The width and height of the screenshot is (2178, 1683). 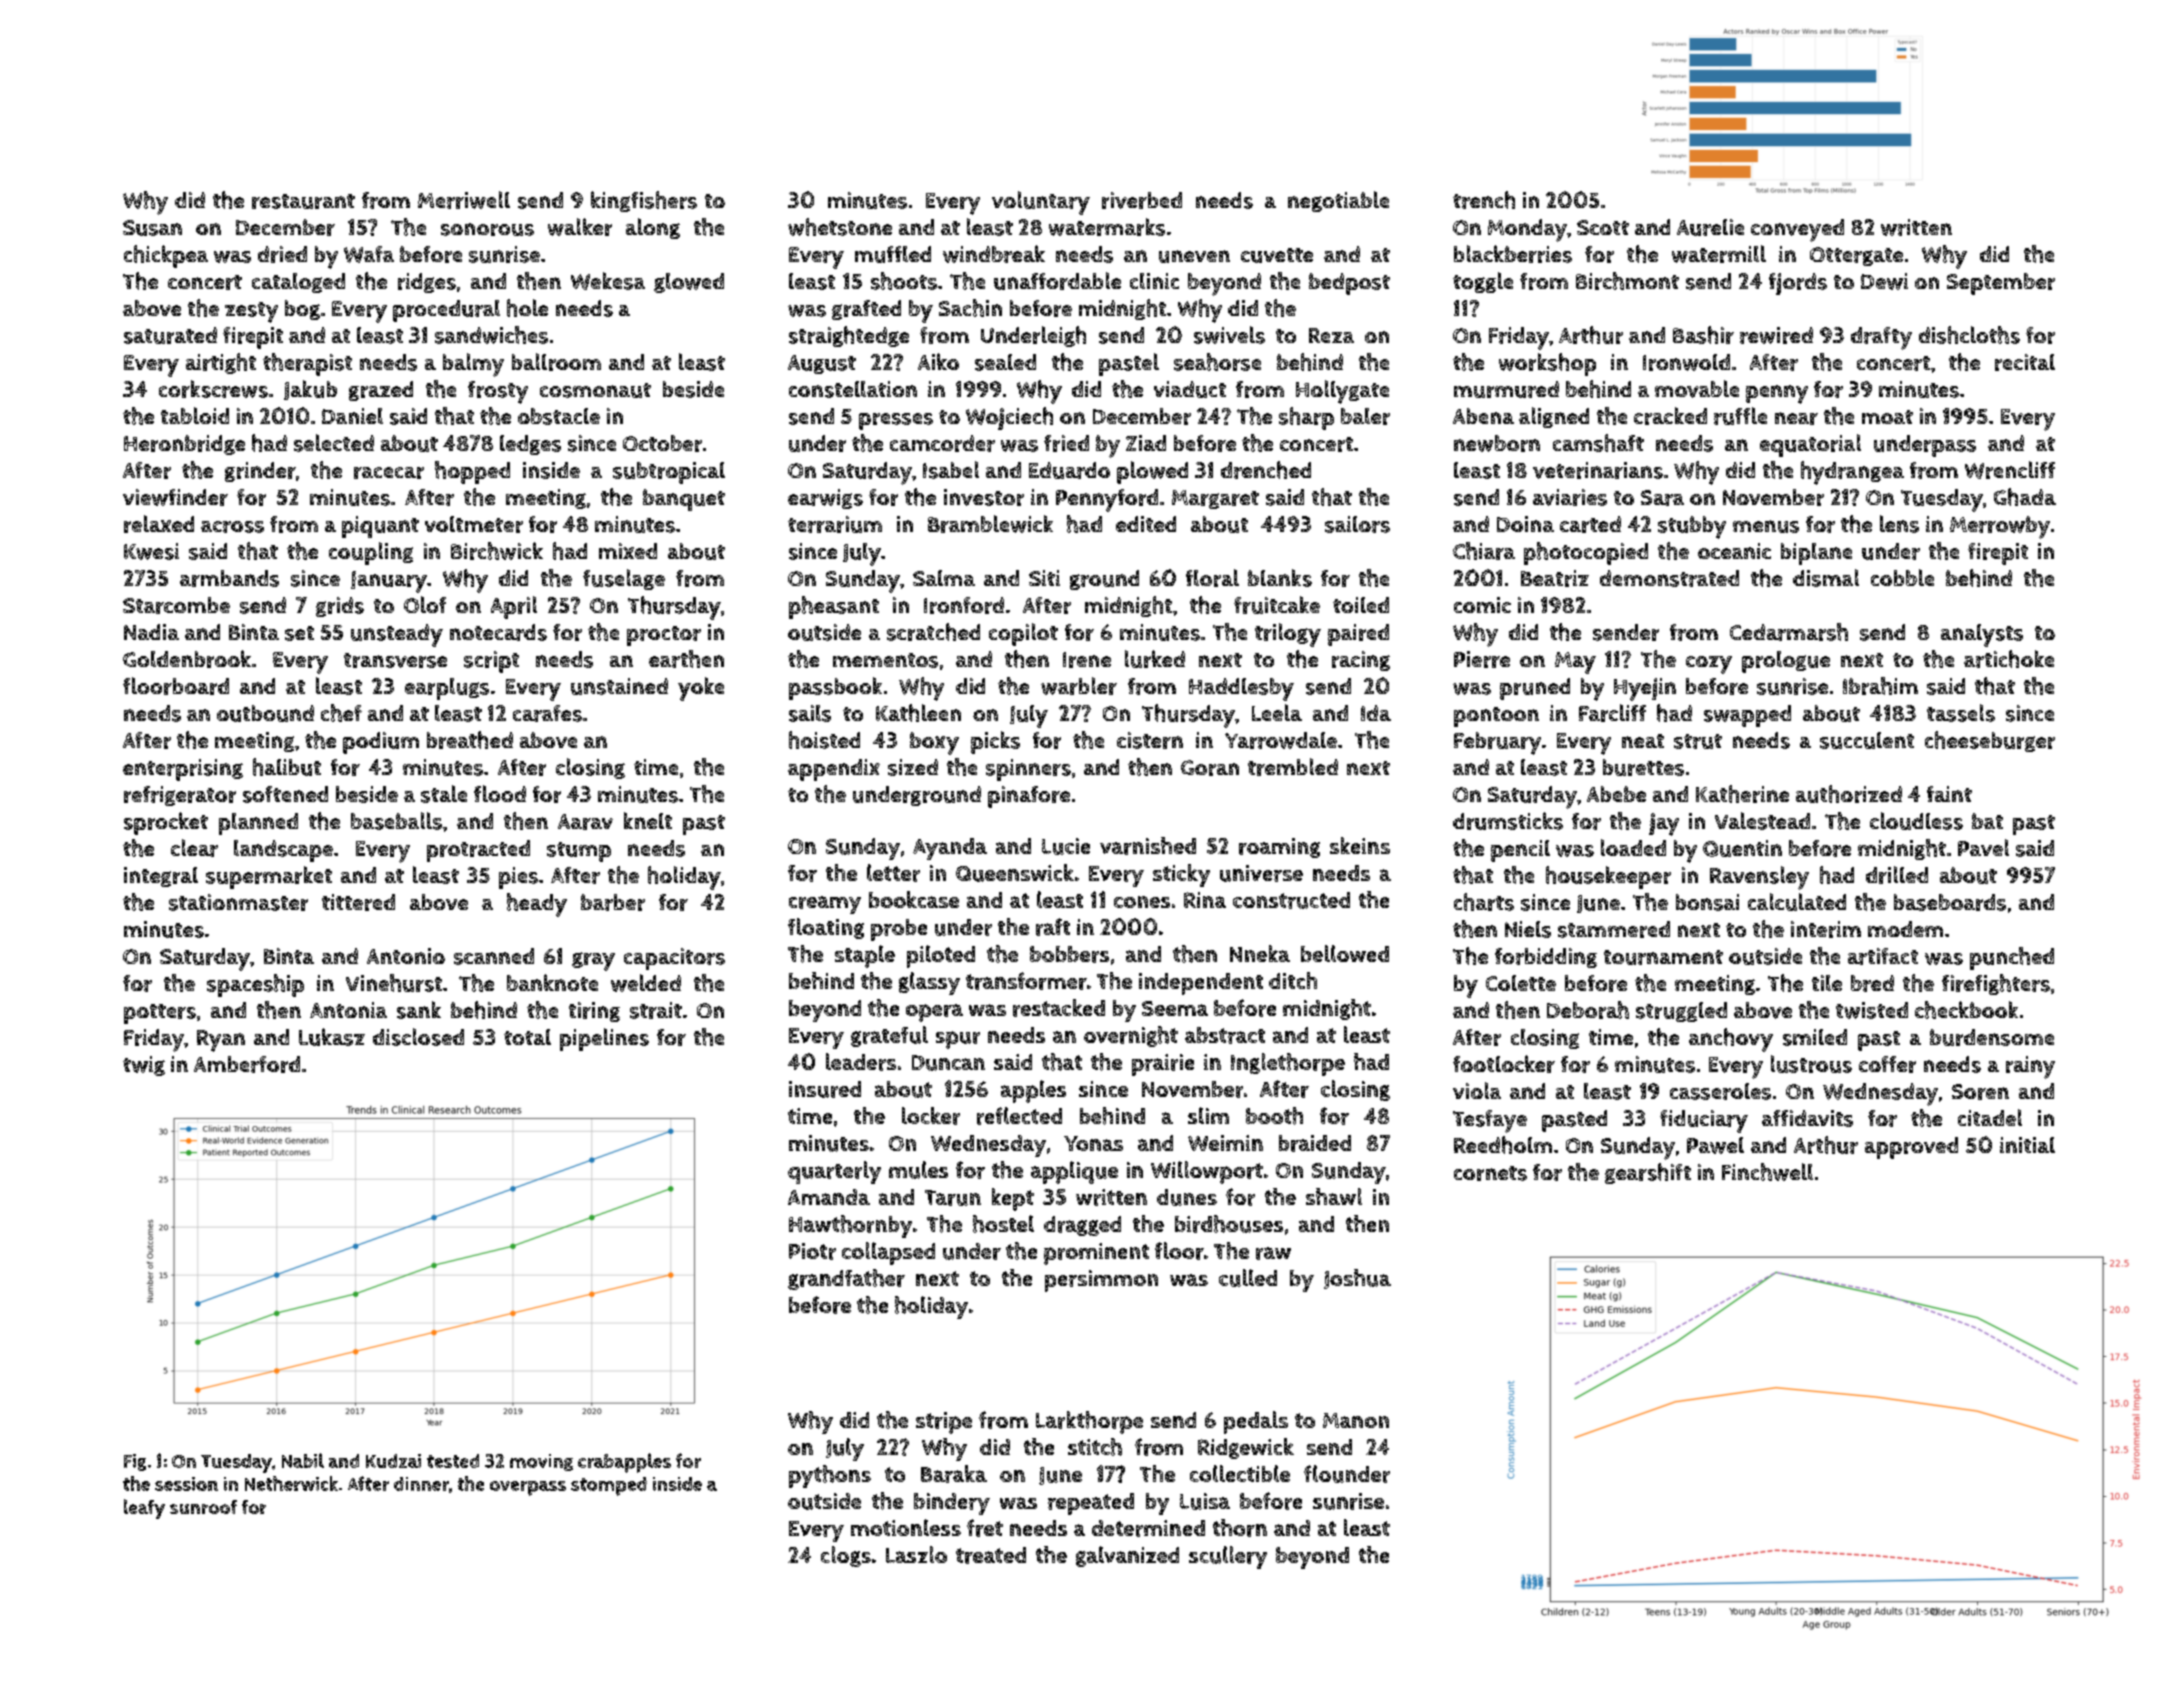 I want to click on Pavel, so click(x=1983, y=847).
